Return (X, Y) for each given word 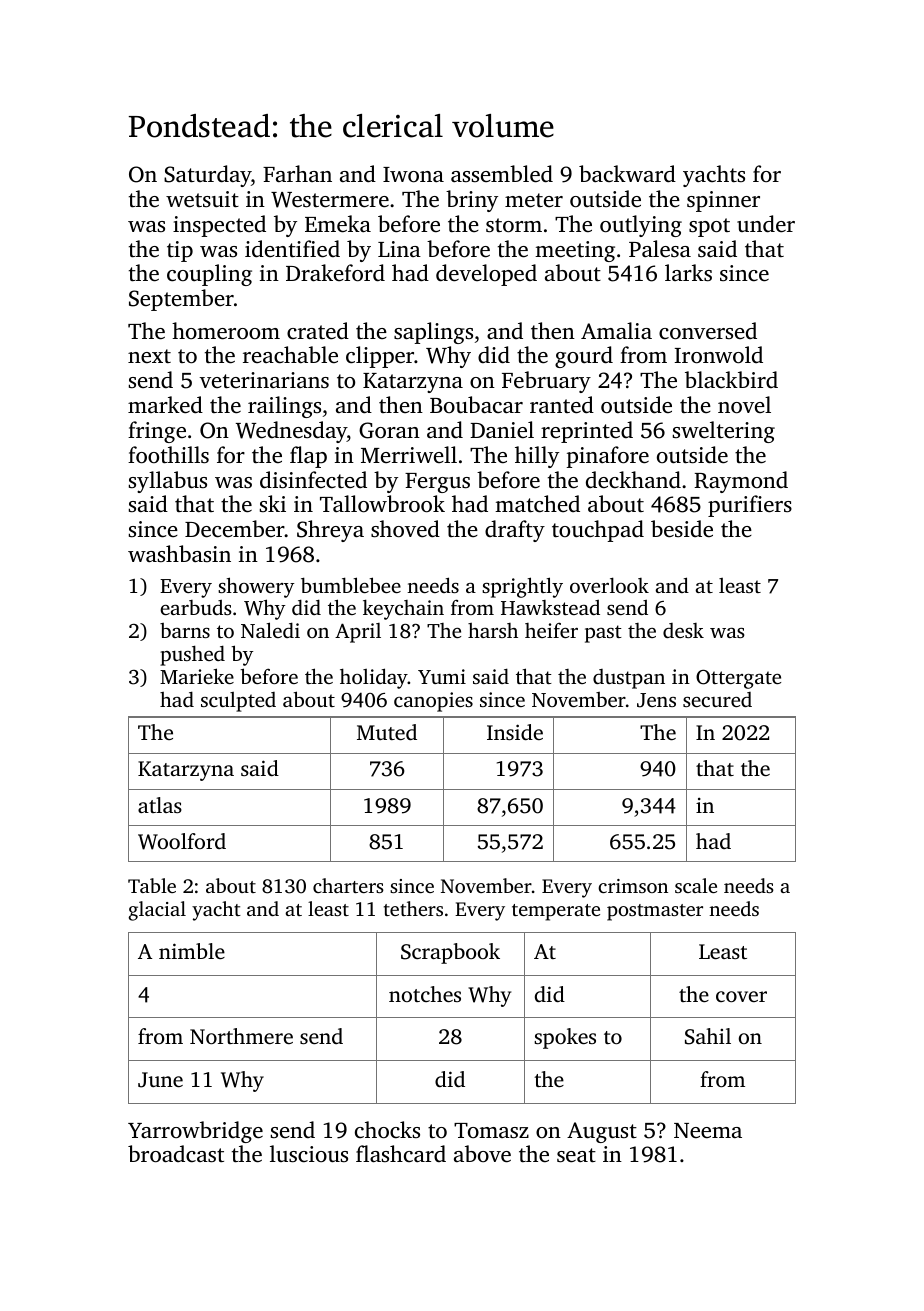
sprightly (522, 587)
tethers (413, 908)
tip (180, 251)
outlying (641, 226)
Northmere (241, 1036)
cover (741, 996)
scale (696, 885)
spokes (565, 1038)
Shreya (330, 531)
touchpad (598, 531)
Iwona (413, 175)
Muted (387, 732)
